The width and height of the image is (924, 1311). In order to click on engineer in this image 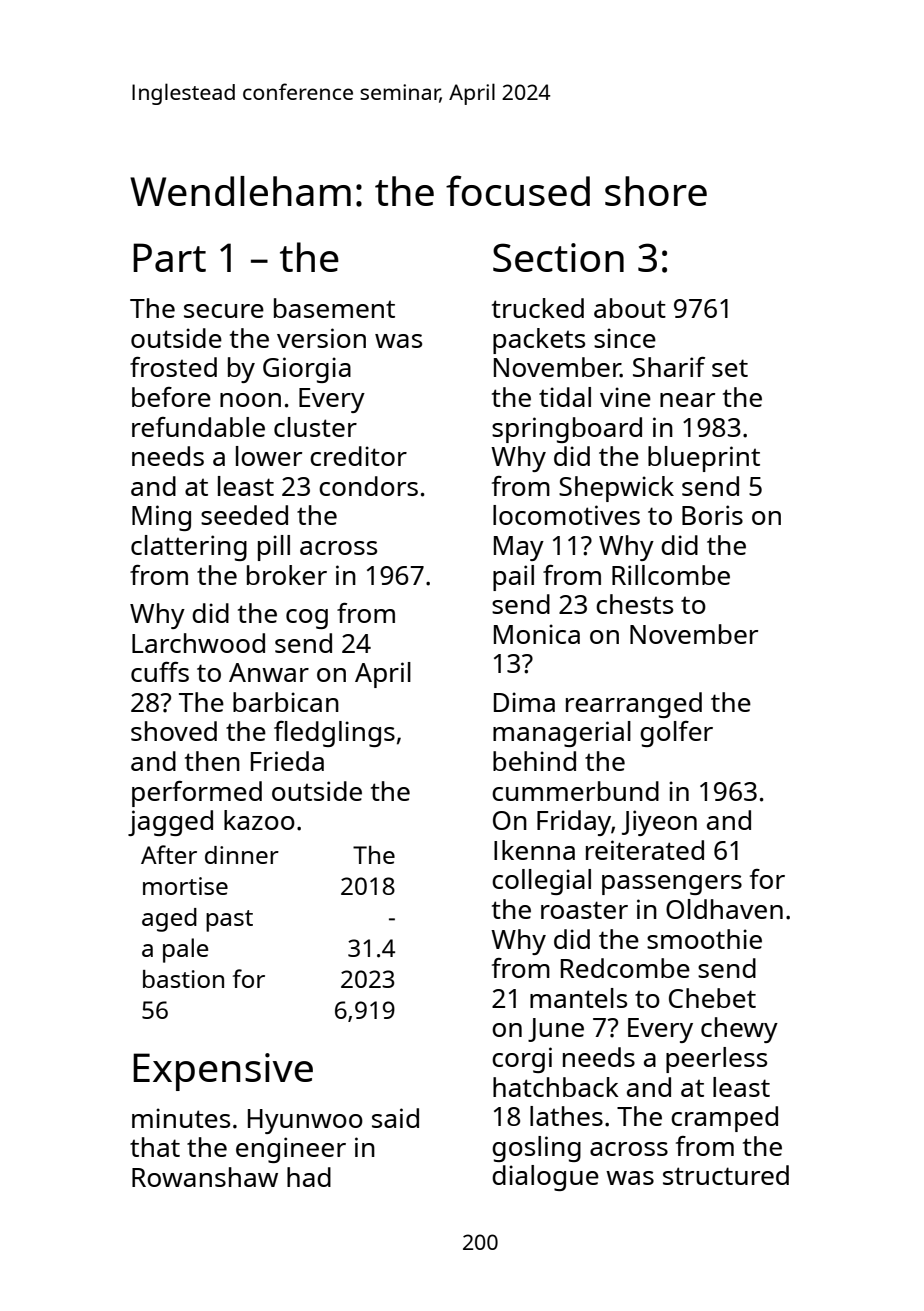, I will do `click(291, 1150)`.
